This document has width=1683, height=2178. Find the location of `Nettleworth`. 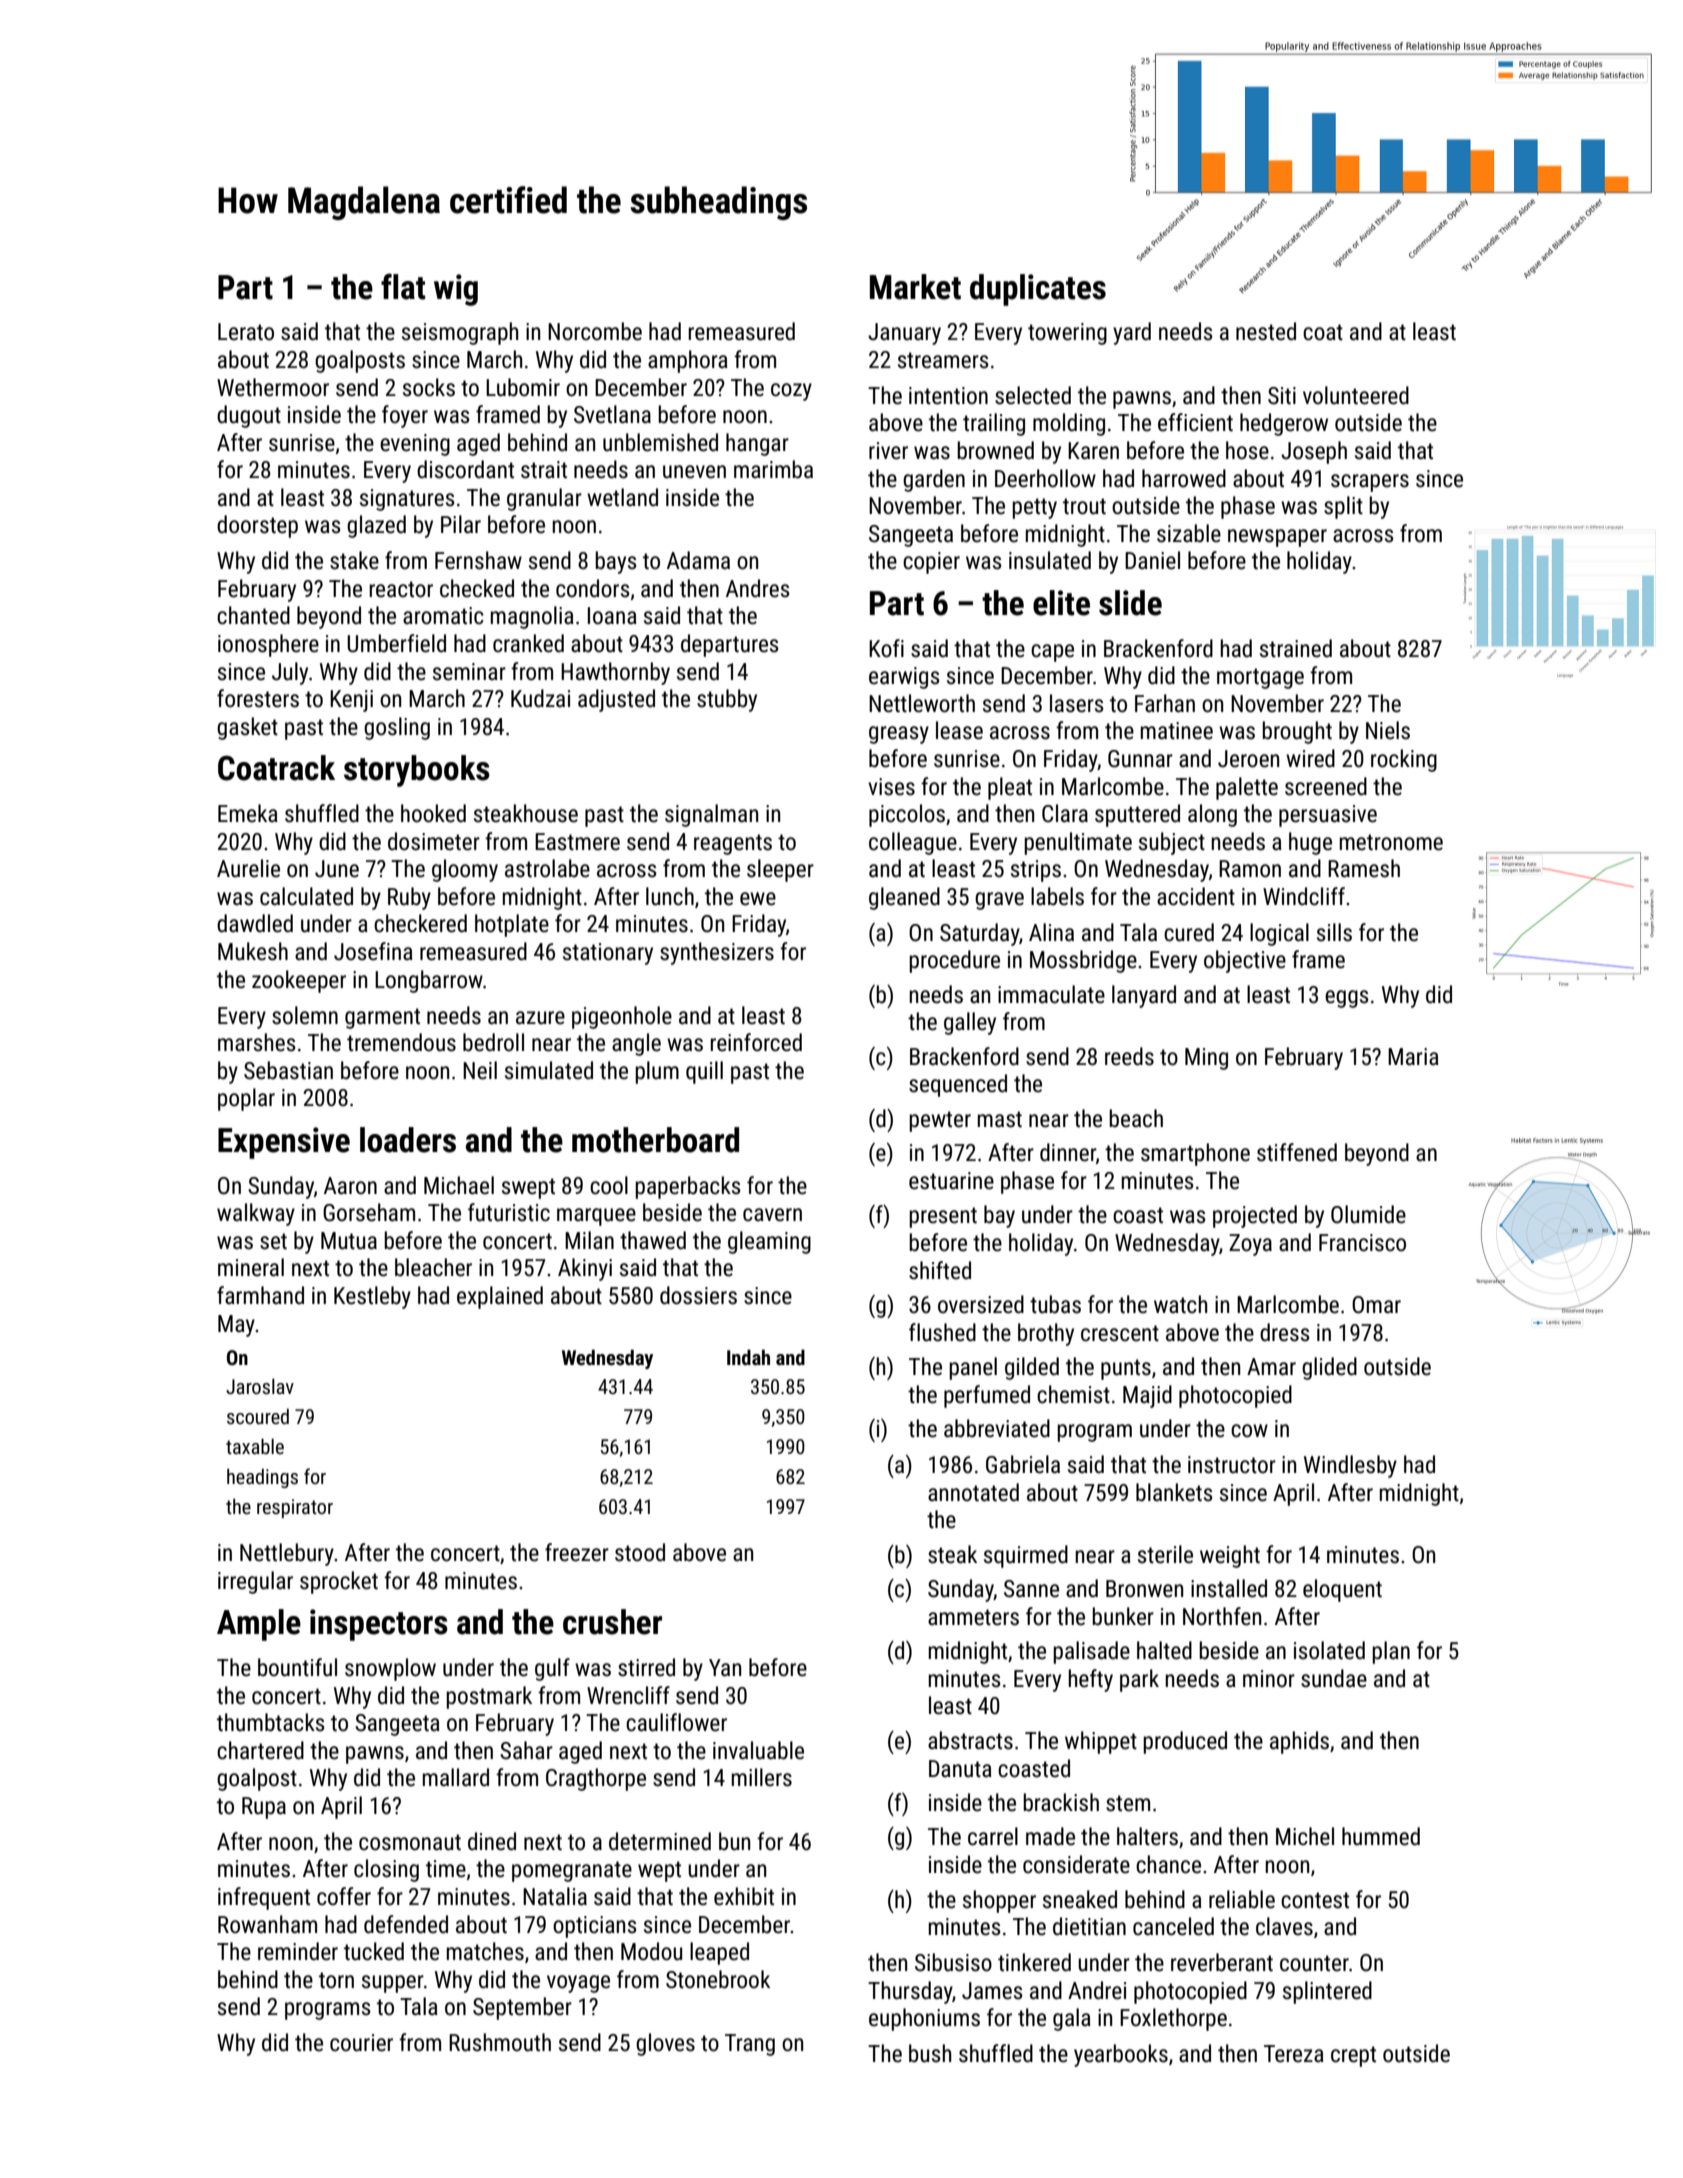

Nettleworth is located at coordinates (922, 703).
